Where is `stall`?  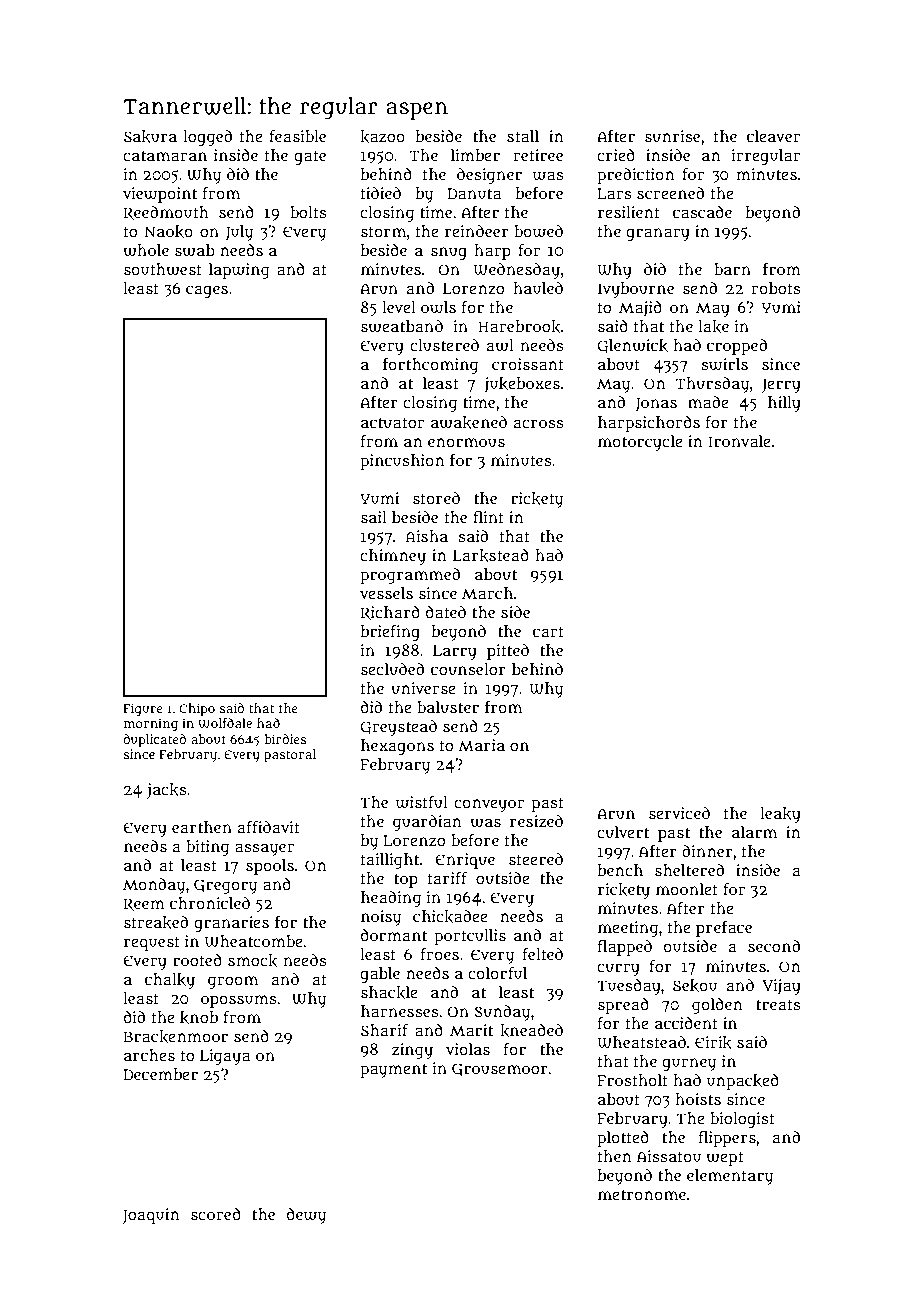
stall is located at coordinates (523, 136).
